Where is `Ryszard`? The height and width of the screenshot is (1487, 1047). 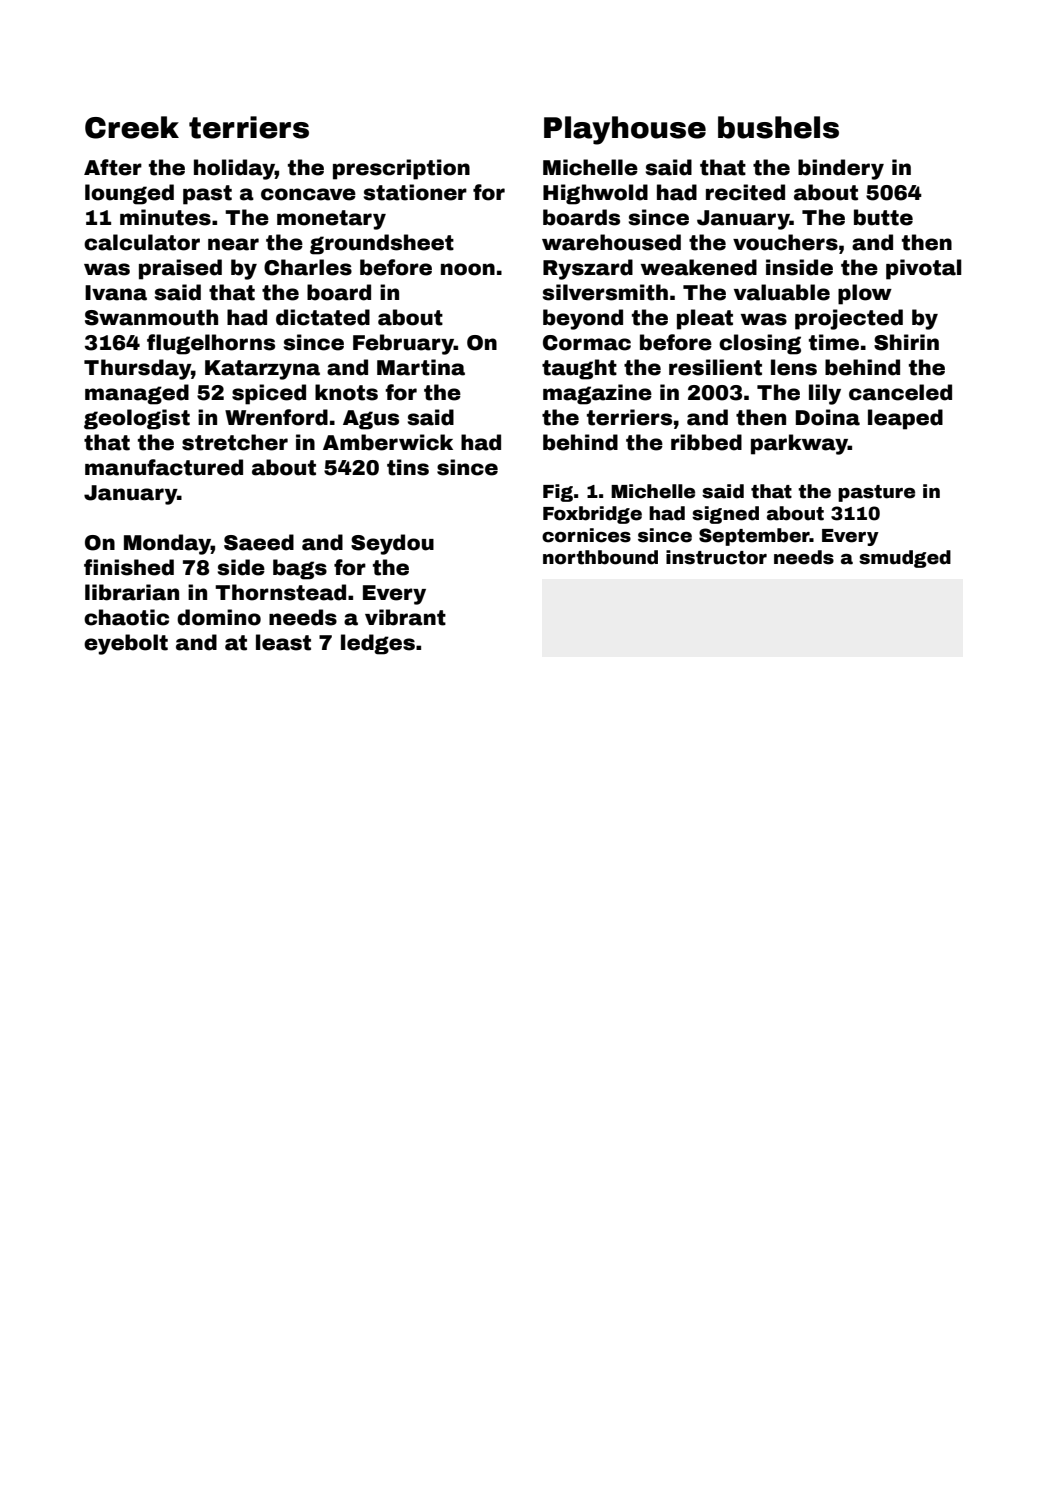
Ryszard is located at coordinates (588, 269).
